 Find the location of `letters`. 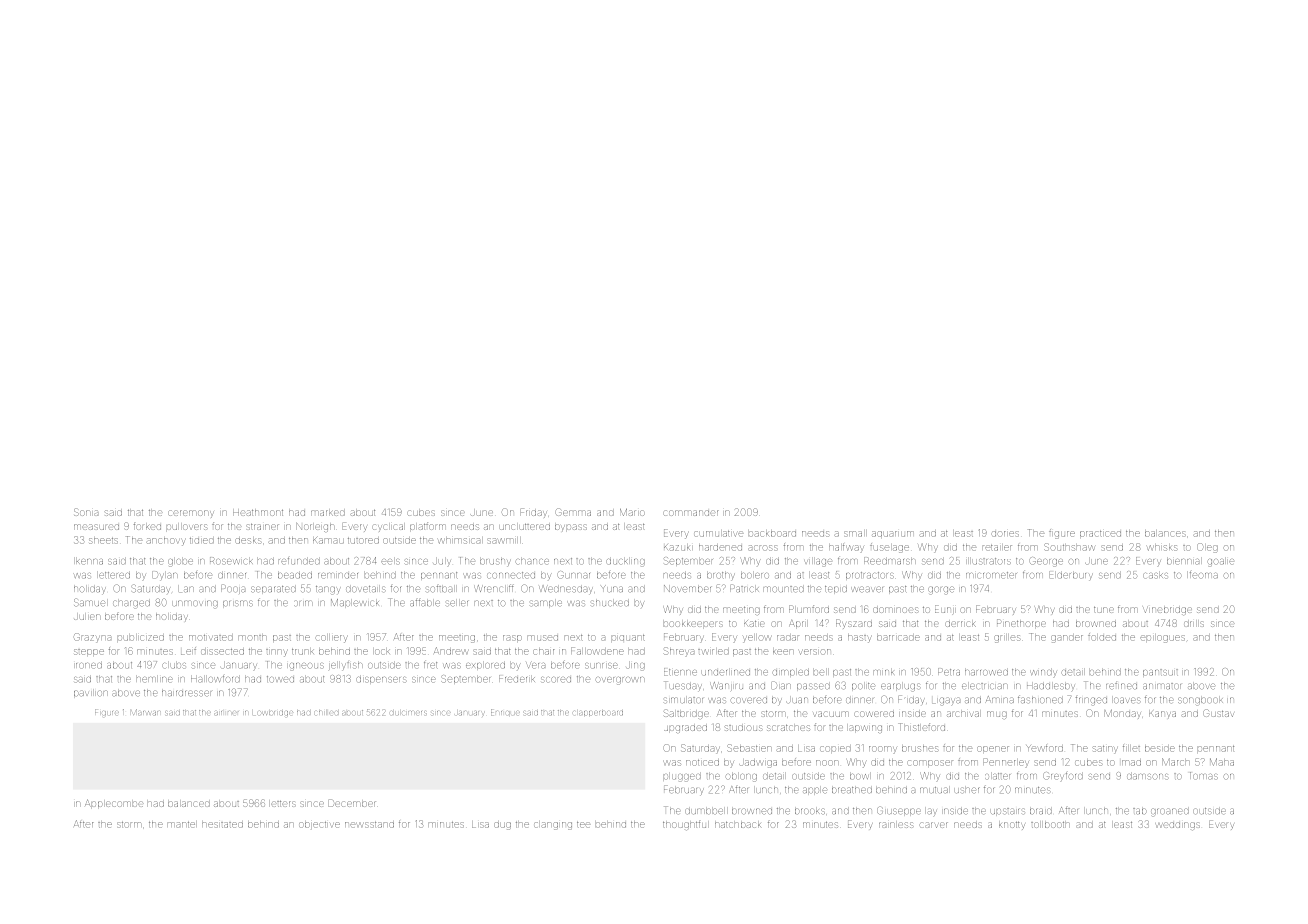

letters is located at coordinates (283, 804).
